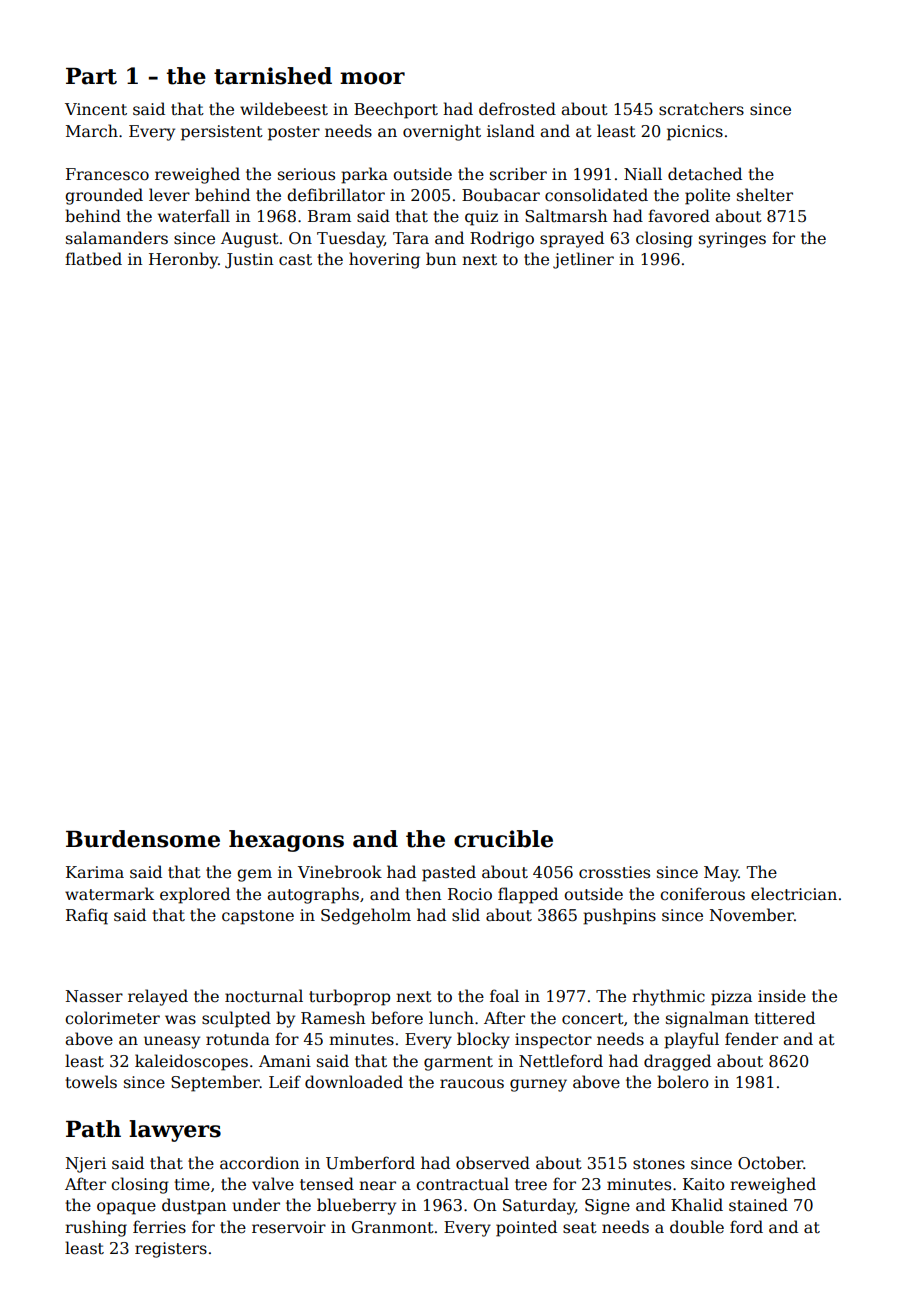 This image has height=1316, width=908. What do you see at coordinates (697, 1227) in the image?
I see `double` at bounding box center [697, 1227].
